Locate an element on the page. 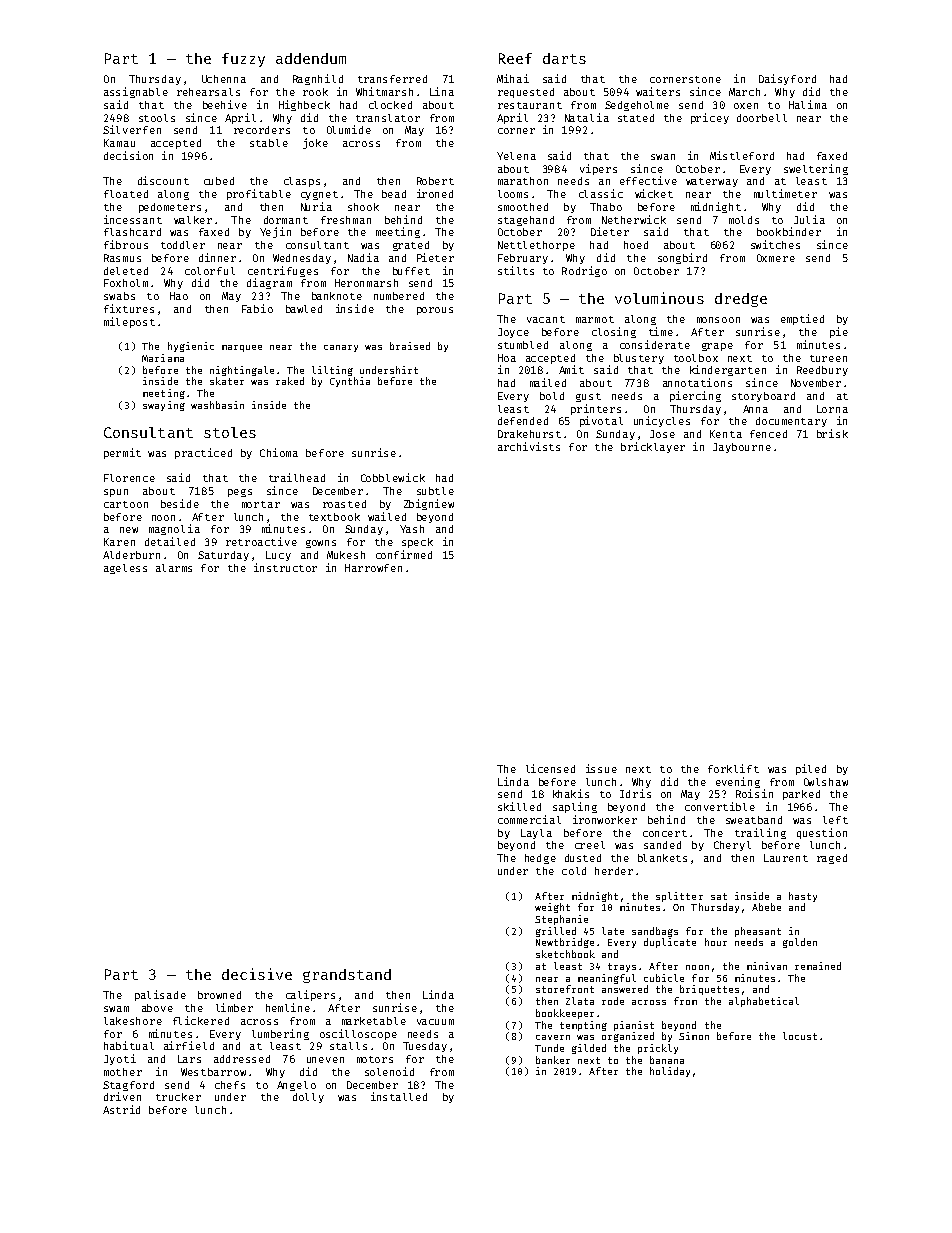  installed is located at coordinates (399, 1096).
